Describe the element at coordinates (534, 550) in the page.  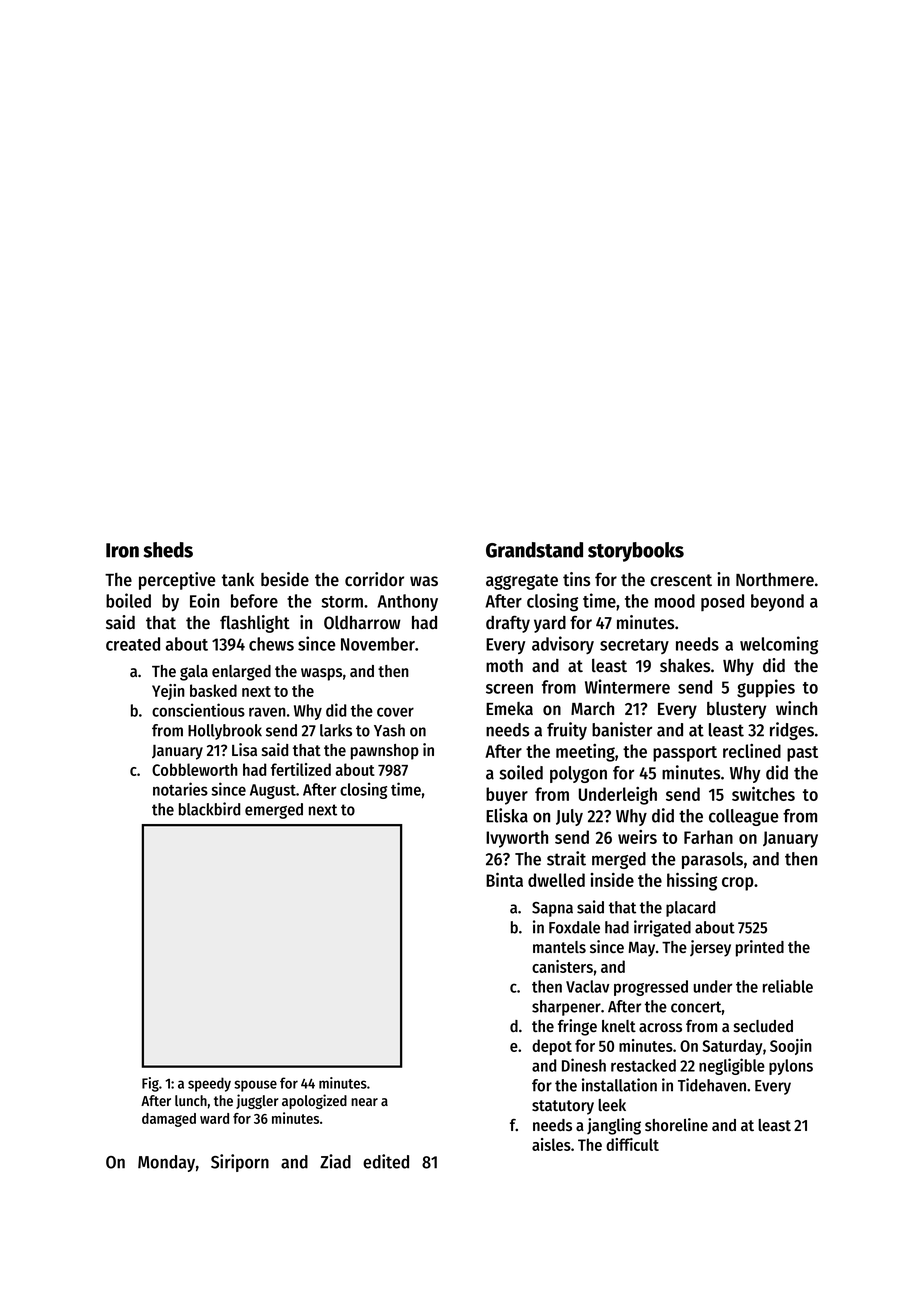
I see `Grandstand` at that location.
